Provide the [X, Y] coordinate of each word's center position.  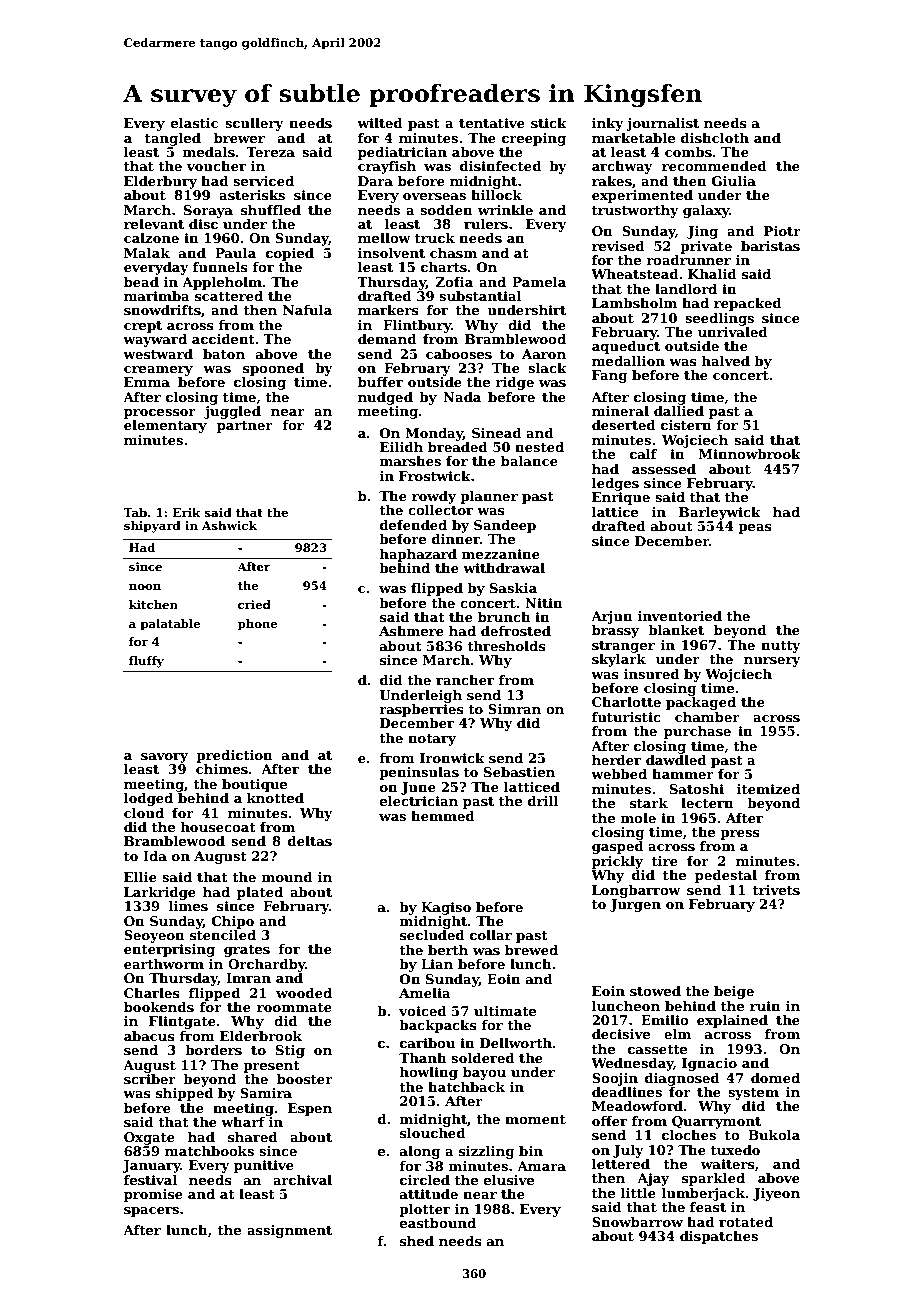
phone [257, 625]
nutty [781, 647]
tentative [492, 123]
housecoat [218, 827]
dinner [456, 539]
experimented [642, 196]
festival [150, 1180]
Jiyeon [776, 1194]
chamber [707, 717]
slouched [433, 1133]
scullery [254, 124]
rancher [465, 680]
